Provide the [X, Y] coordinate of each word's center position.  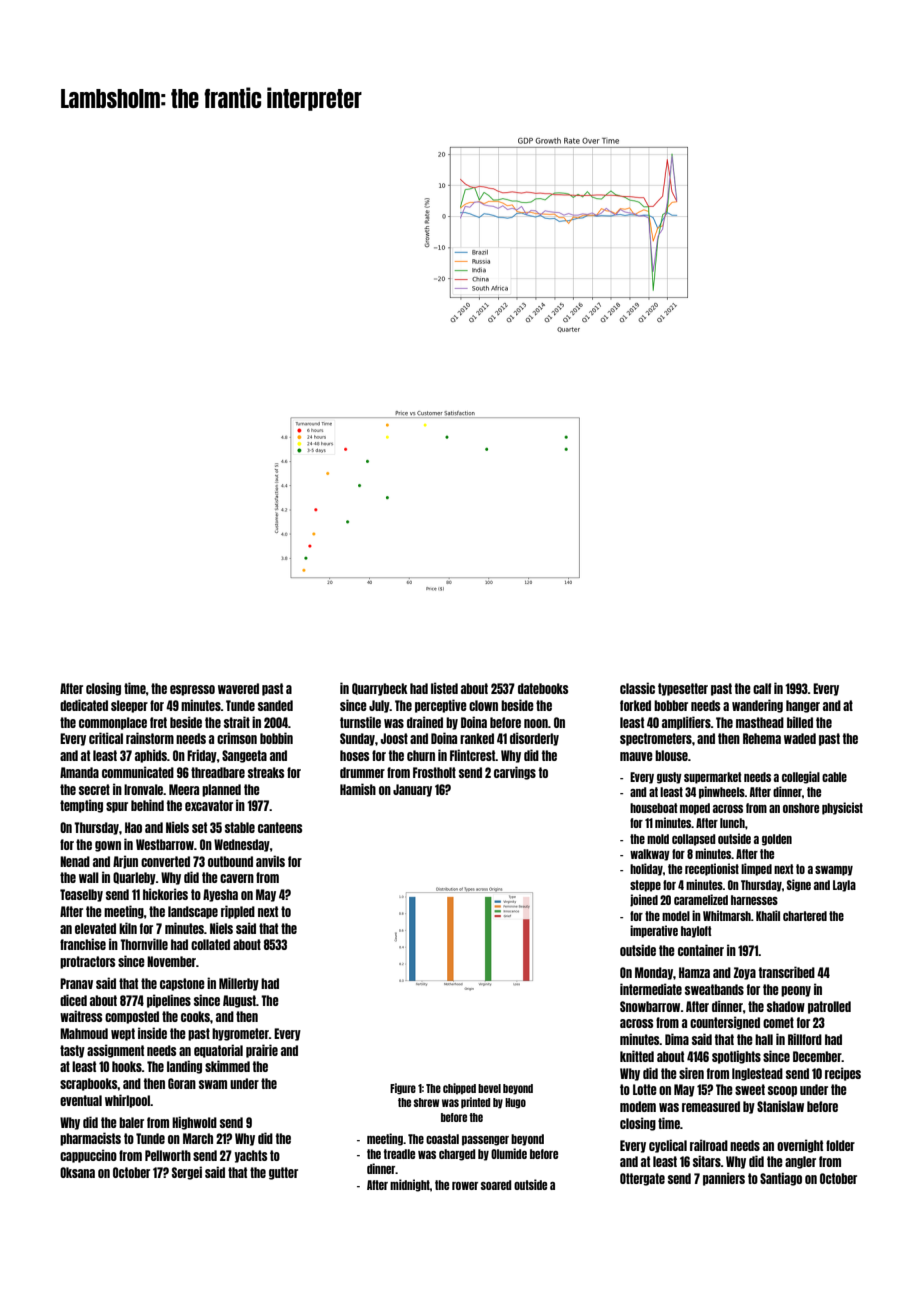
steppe [645, 886]
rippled [238, 912]
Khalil [768, 915]
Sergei [187, 1173]
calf [762, 688]
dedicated [84, 705]
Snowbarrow [650, 1006]
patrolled [829, 1007]
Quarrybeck [380, 689]
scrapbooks [89, 1084]
